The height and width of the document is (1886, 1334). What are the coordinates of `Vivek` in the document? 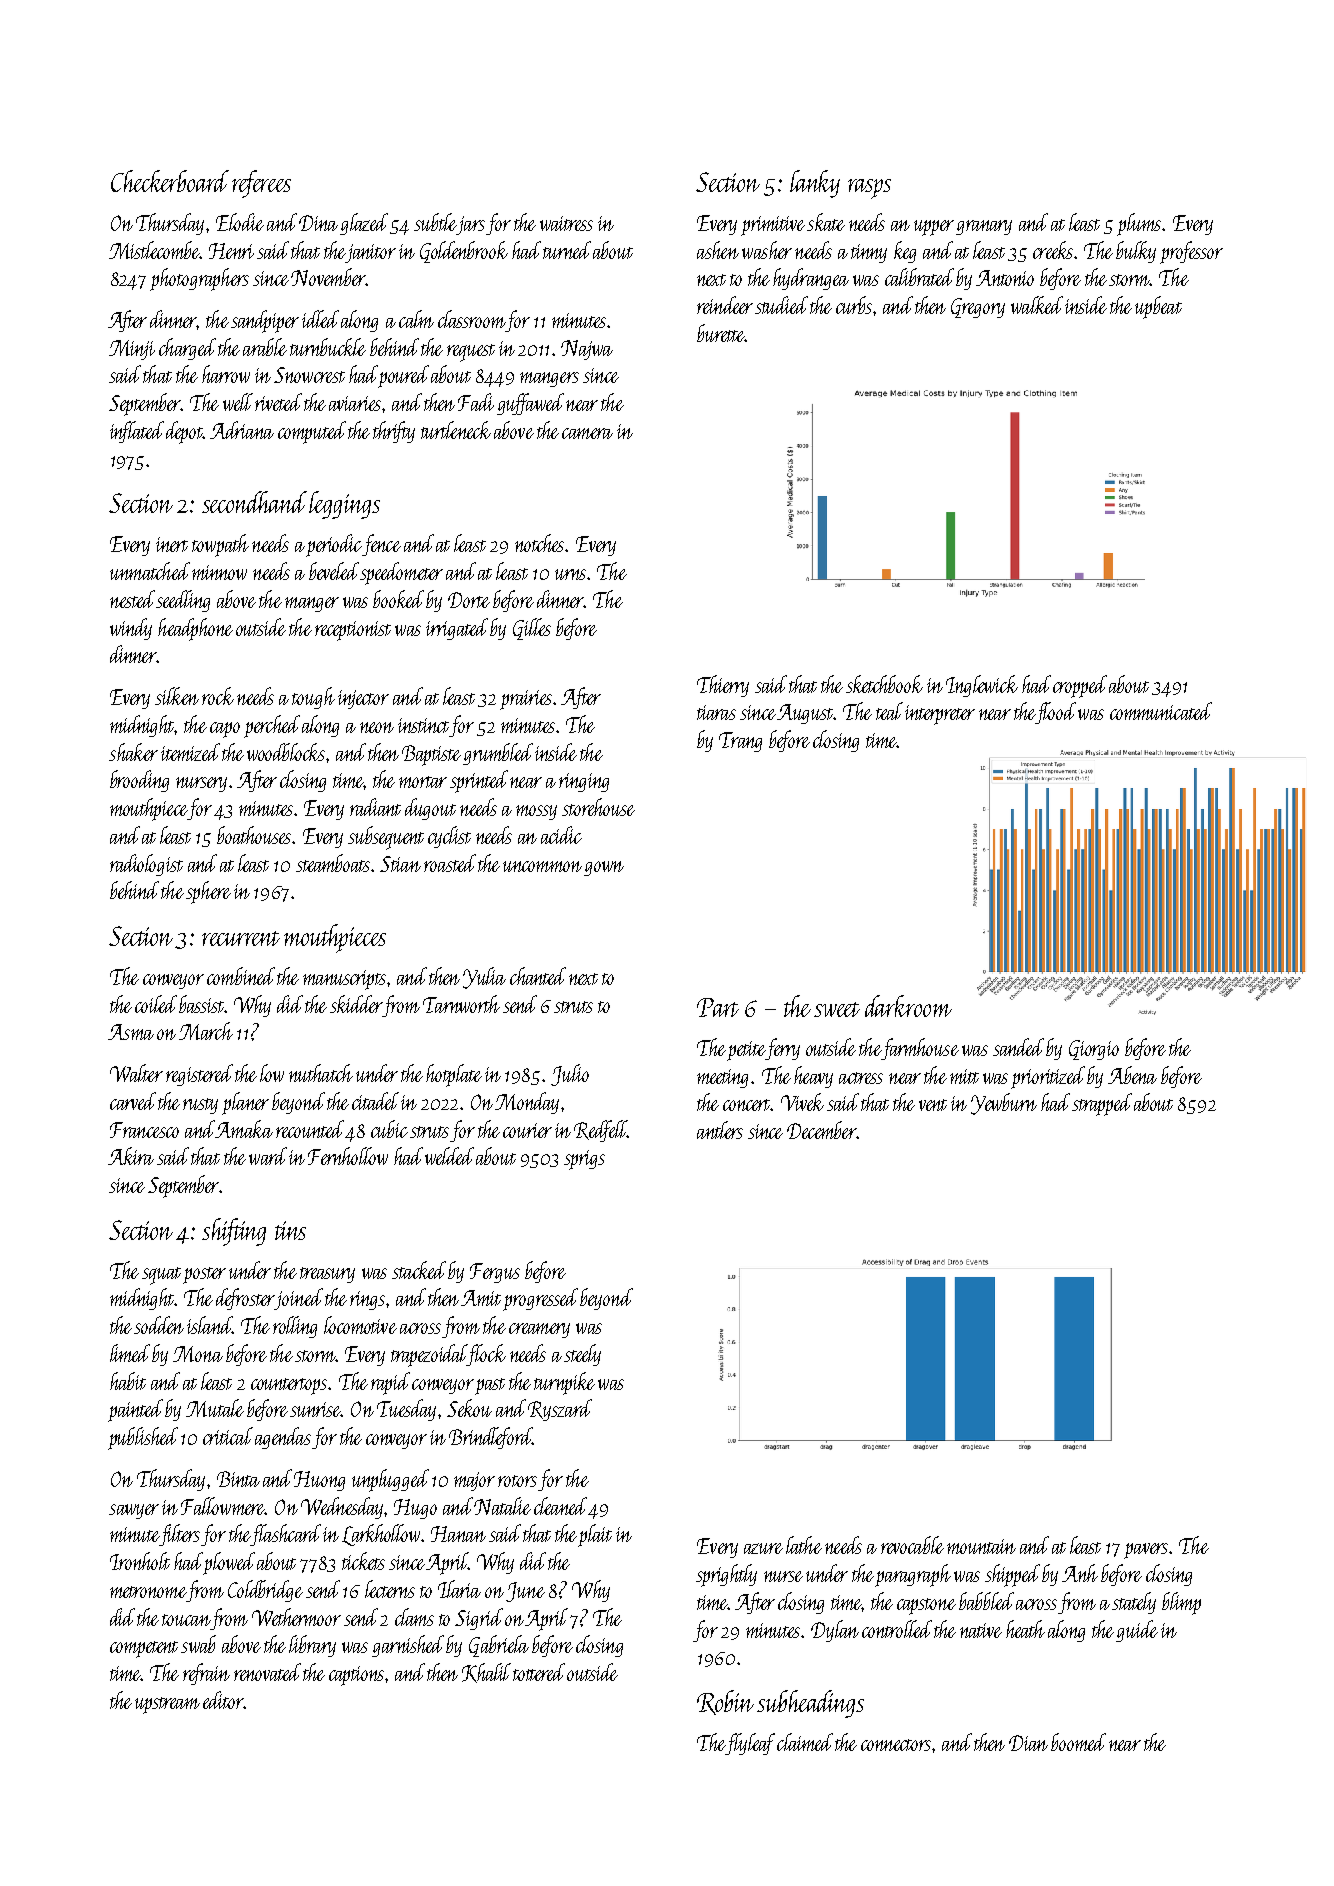 It's located at (802, 1102).
